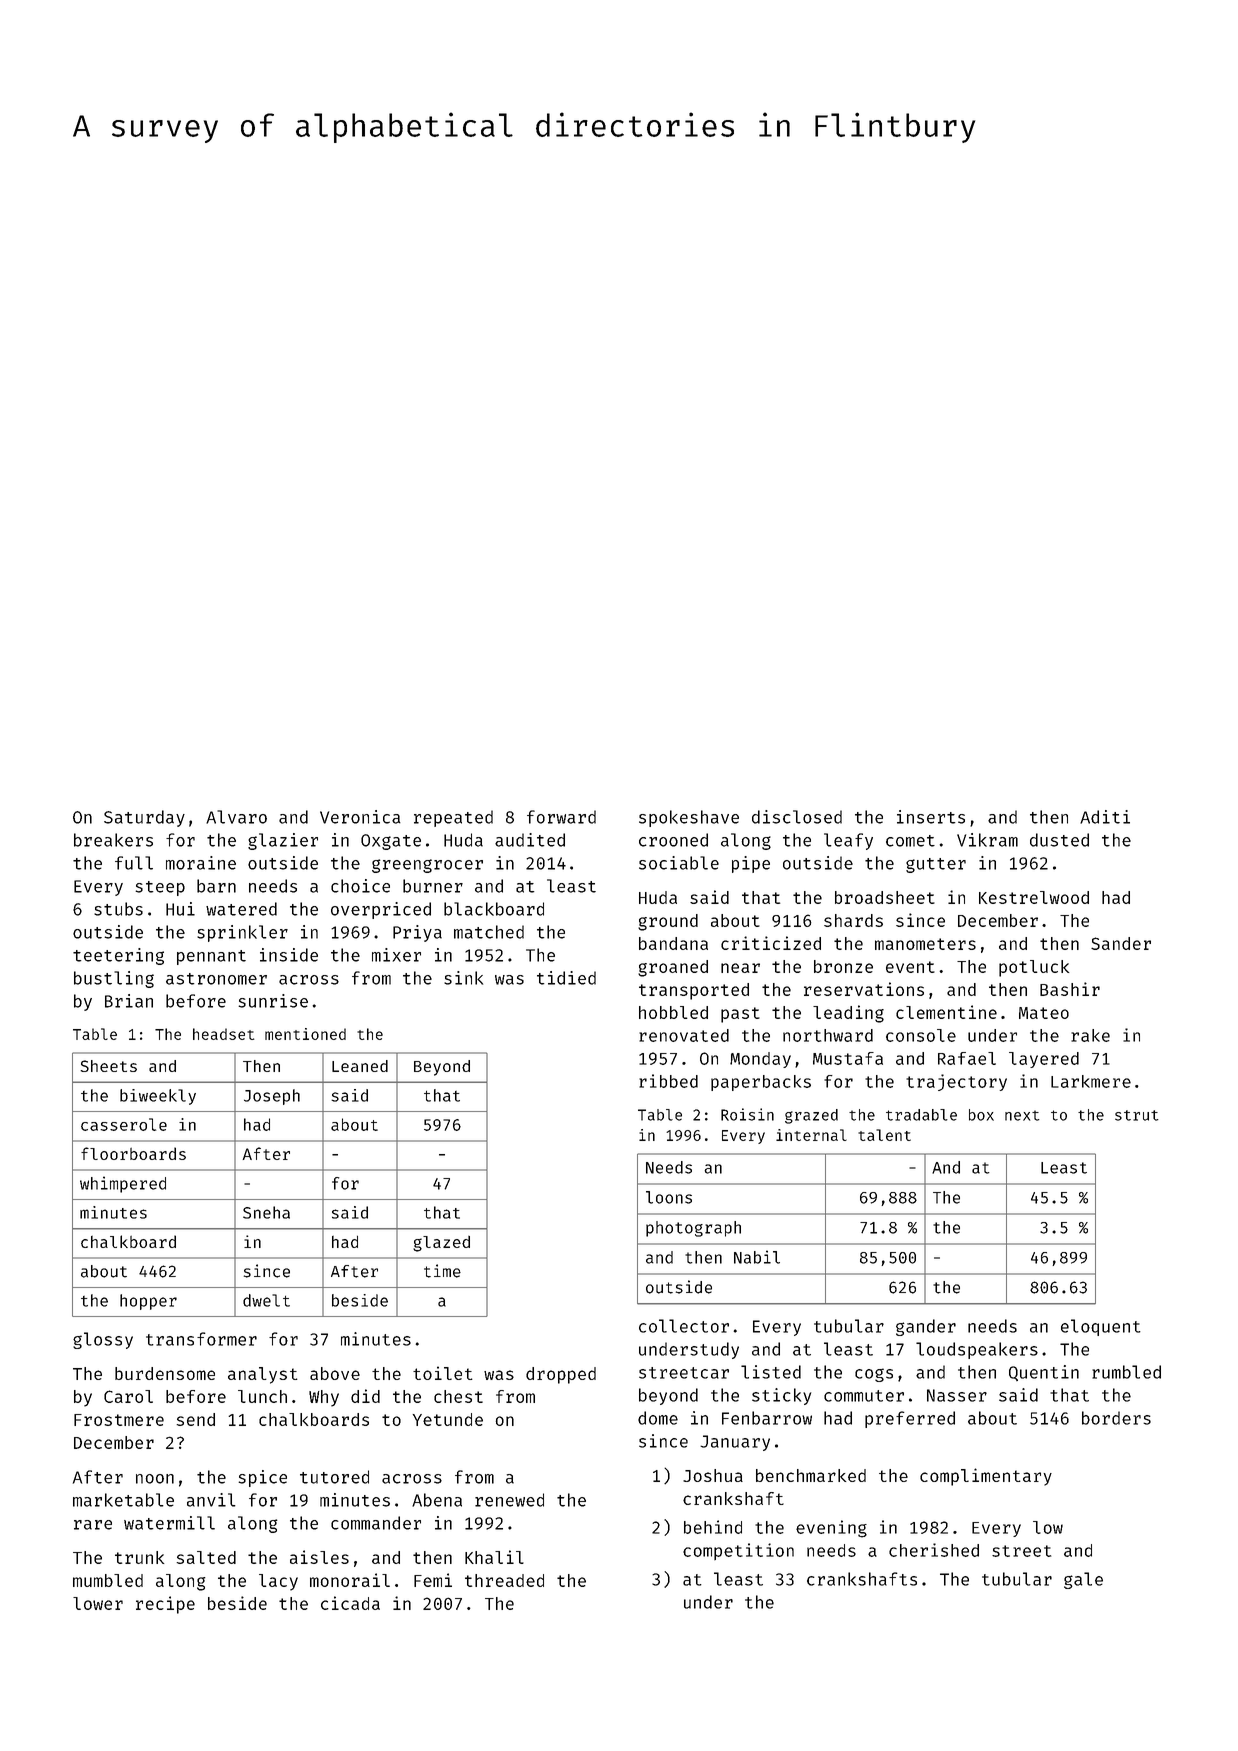 The height and width of the screenshot is (1751, 1238). What do you see at coordinates (760, 1060) in the screenshot?
I see `Monday` at bounding box center [760, 1060].
